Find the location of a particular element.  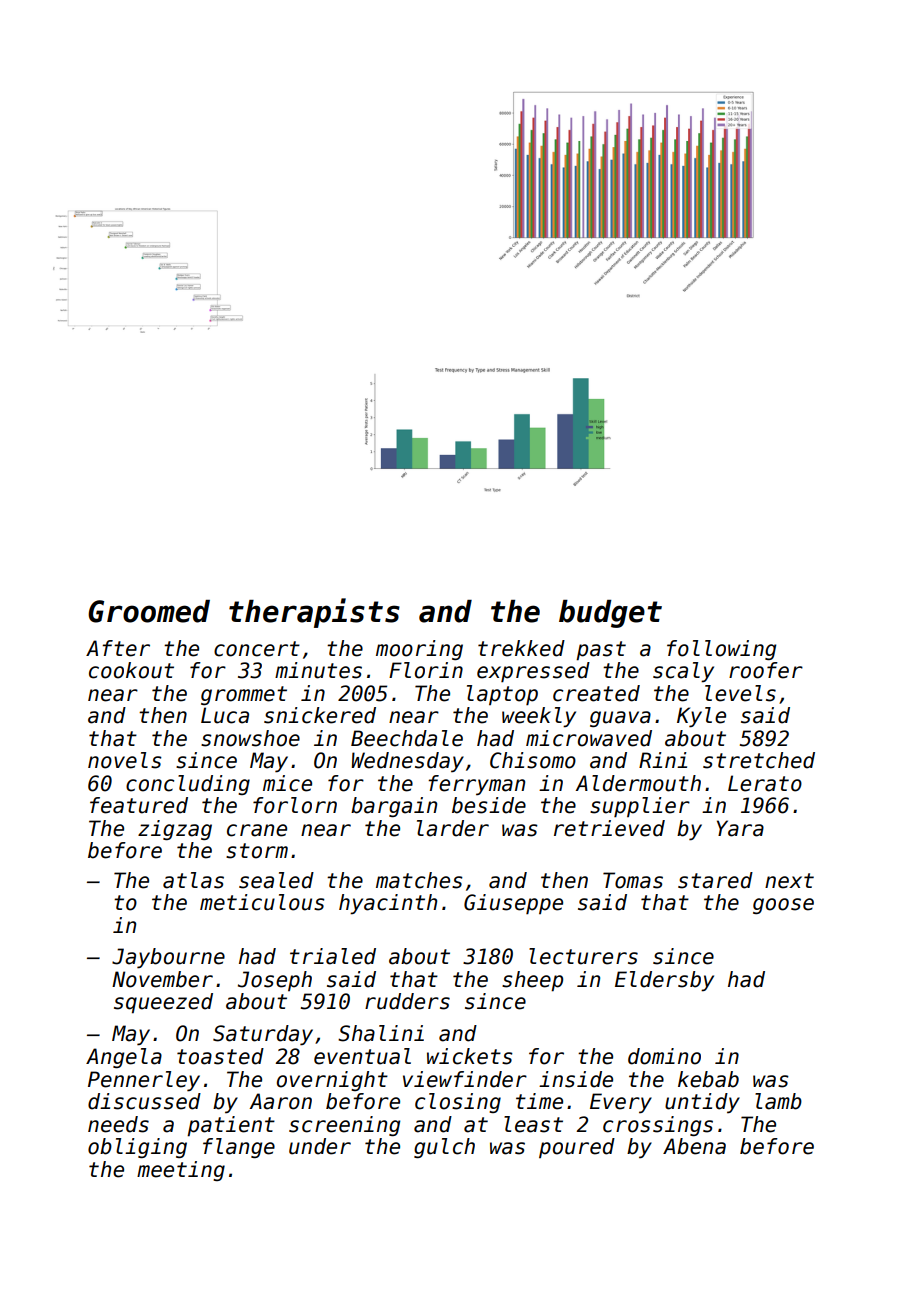

weekly is located at coordinates (539, 717).
